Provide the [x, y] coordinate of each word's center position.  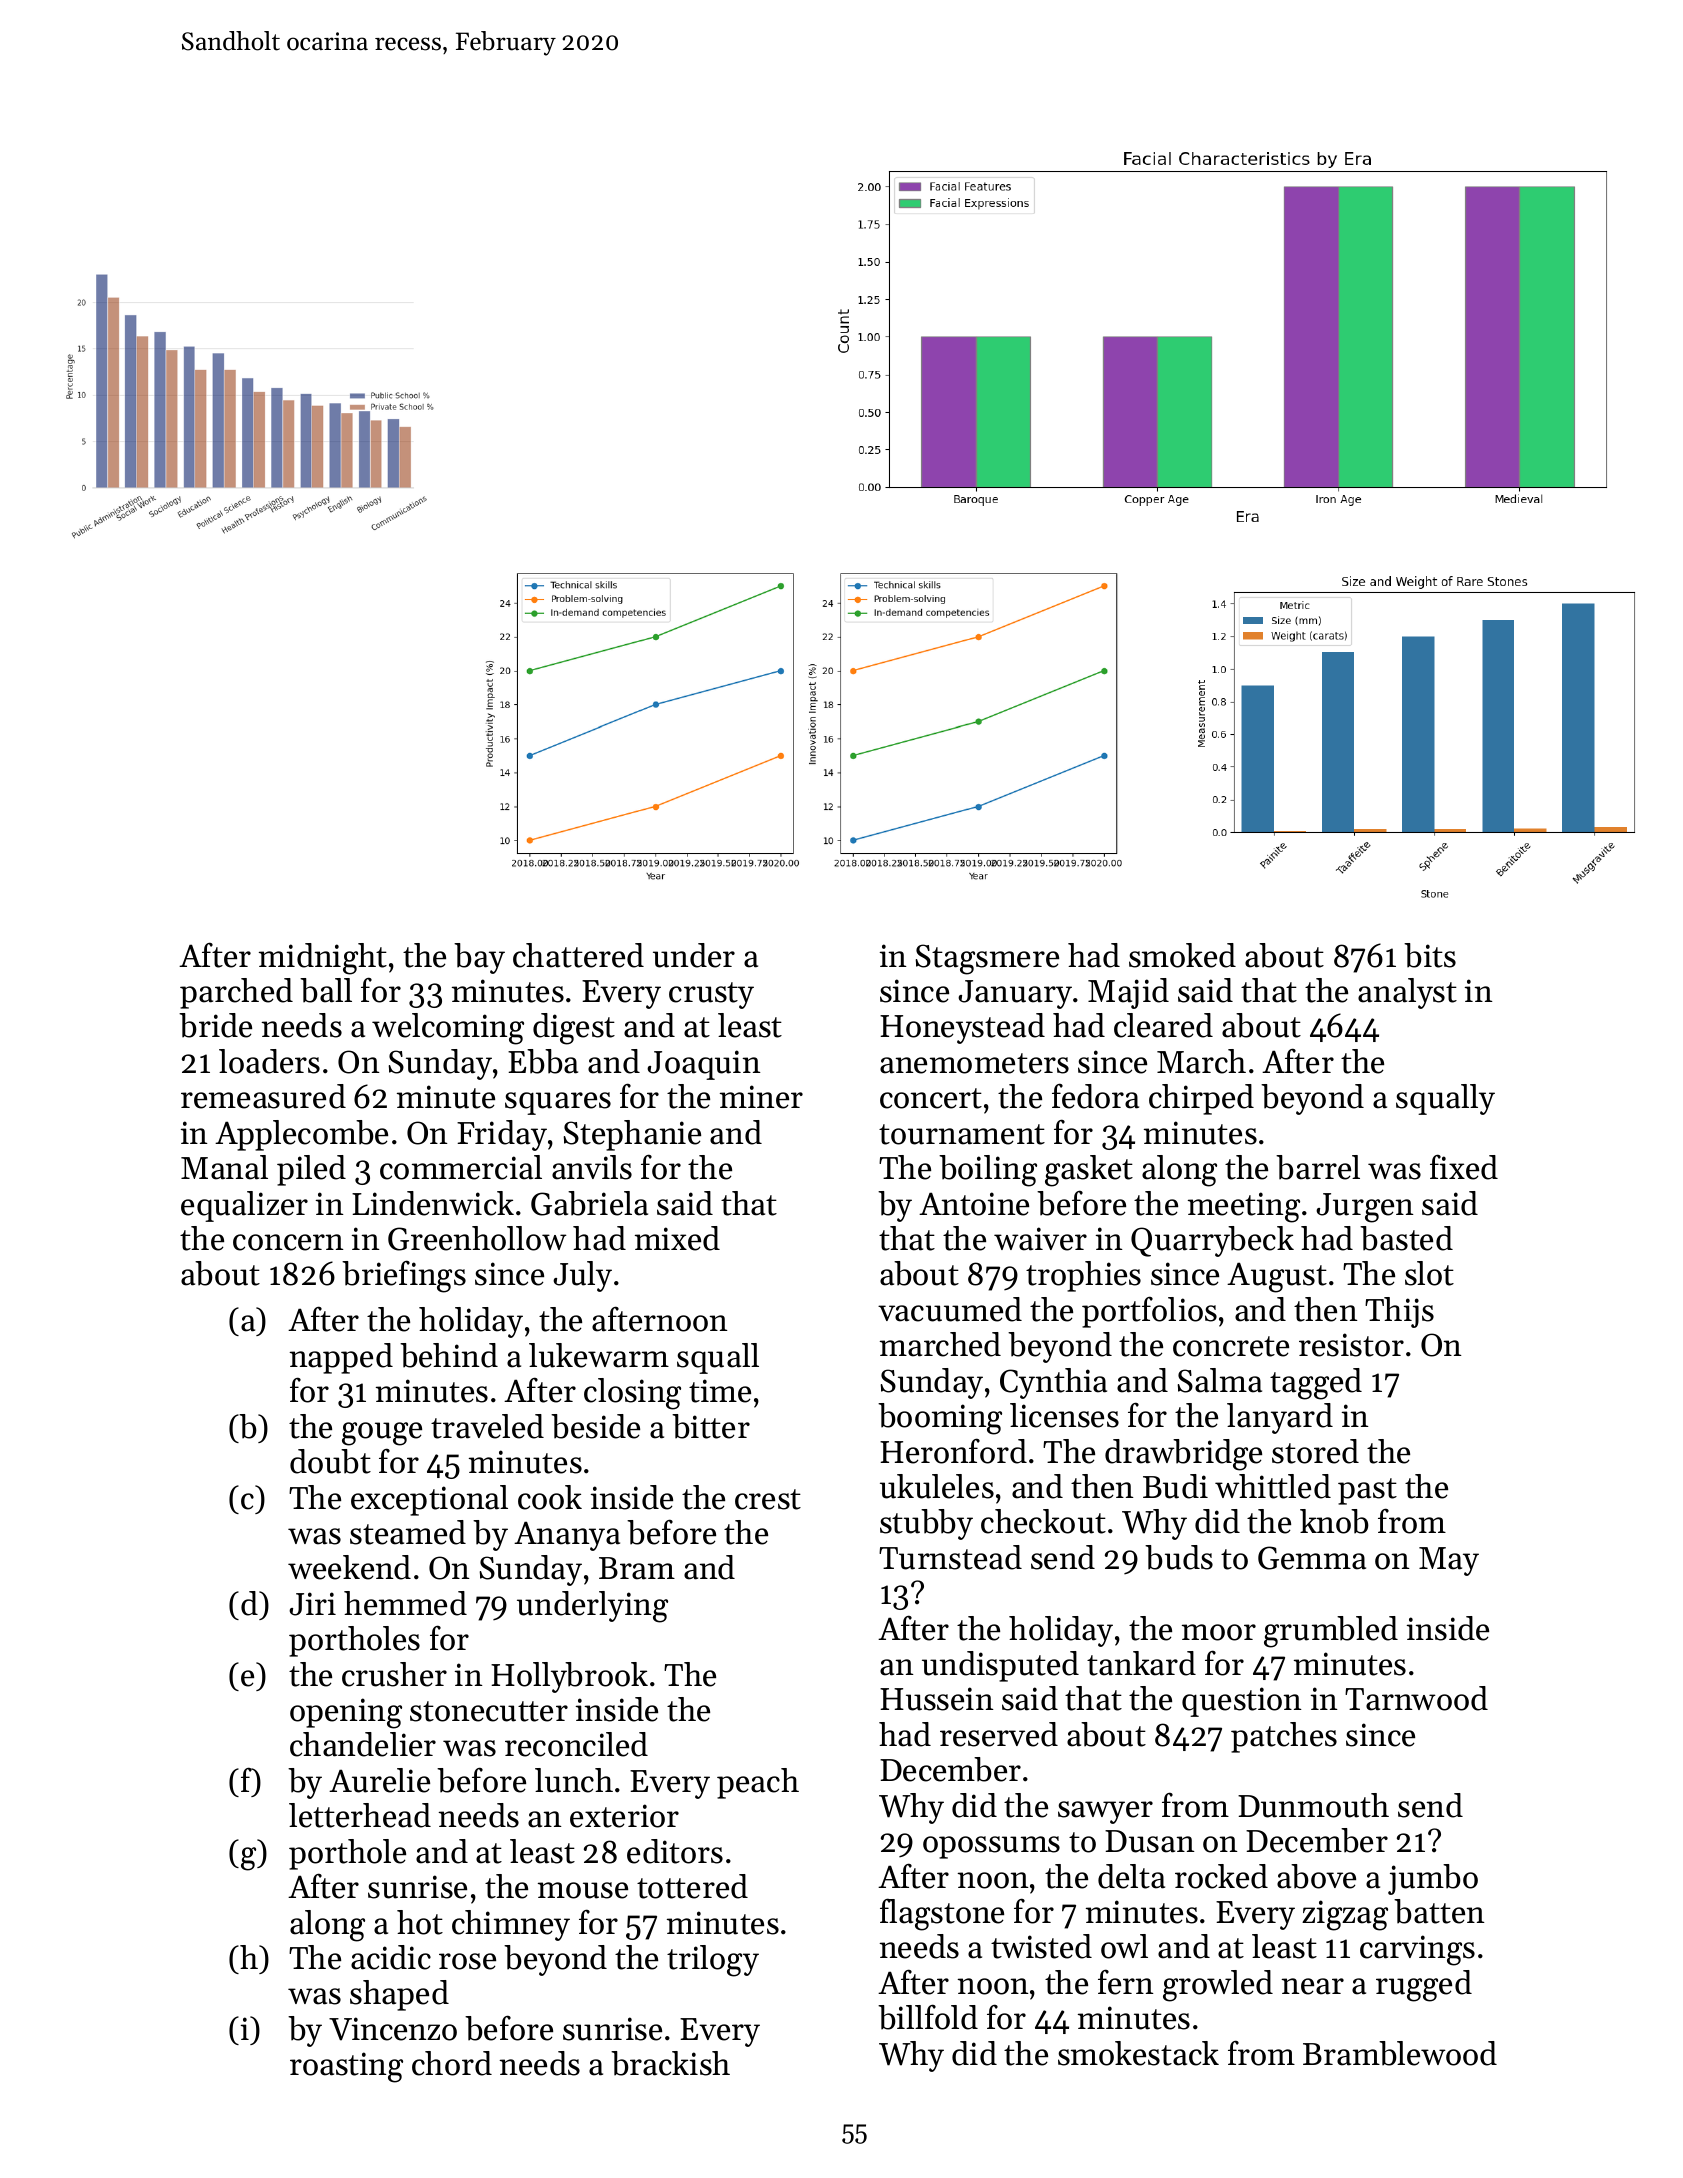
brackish [670, 2063]
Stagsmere [987, 959]
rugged [1424, 1986]
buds [1179, 1557]
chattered [578, 955]
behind [449, 1355]
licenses [1064, 1415]
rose [467, 1961]
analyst [1407, 993]
